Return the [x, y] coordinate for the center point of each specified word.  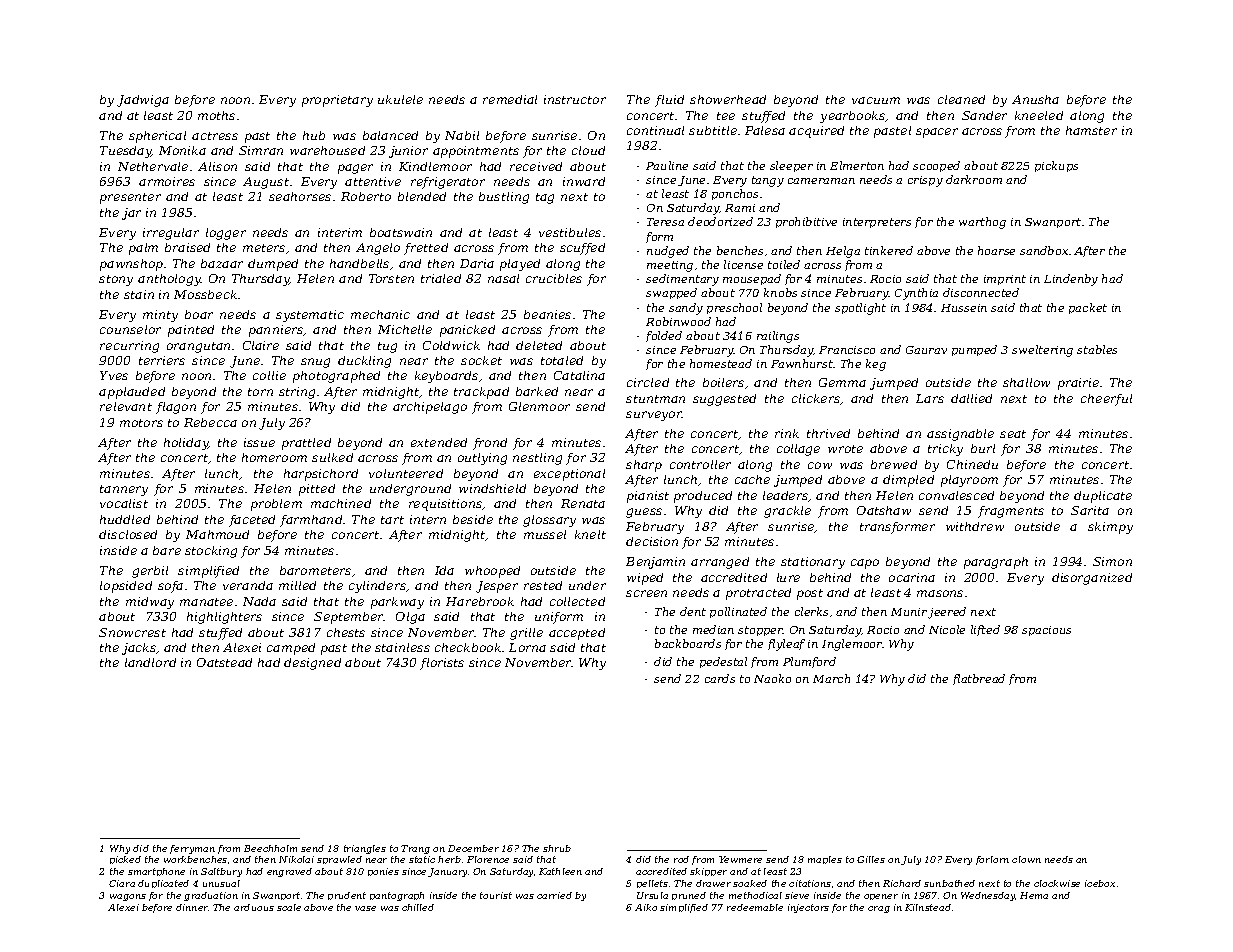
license [743, 264]
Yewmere [740, 859]
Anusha [1035, 99]
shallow [1026, 382]
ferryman [192, 849]
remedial [510, 99]
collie [269, 375]
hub [314, 135]
